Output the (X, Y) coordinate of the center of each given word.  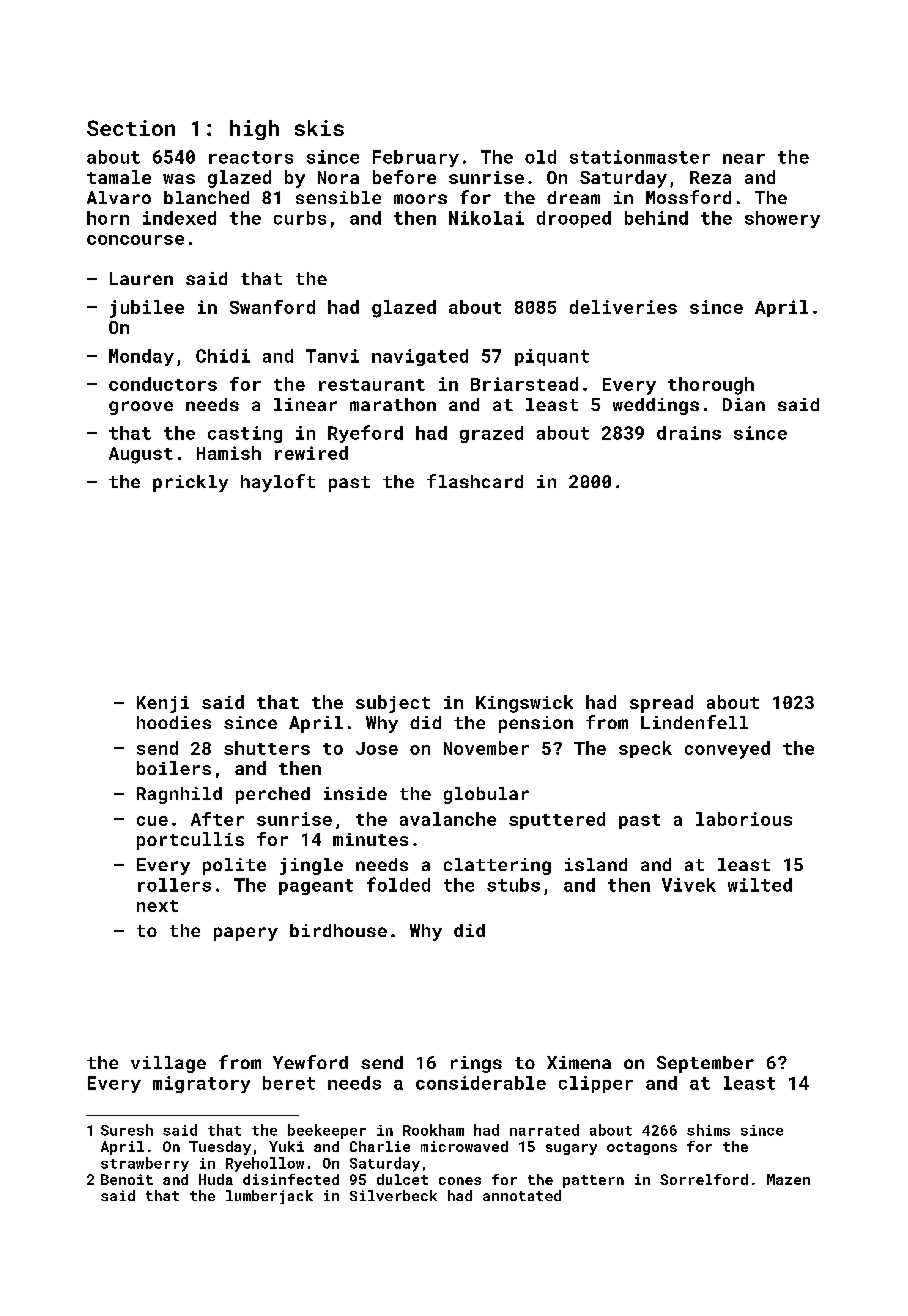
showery (782, 219)
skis (319, 128)
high (254, 130)
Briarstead (524, 384)
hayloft (278, 483)
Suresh (127, 1130)
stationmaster (640, 157)
